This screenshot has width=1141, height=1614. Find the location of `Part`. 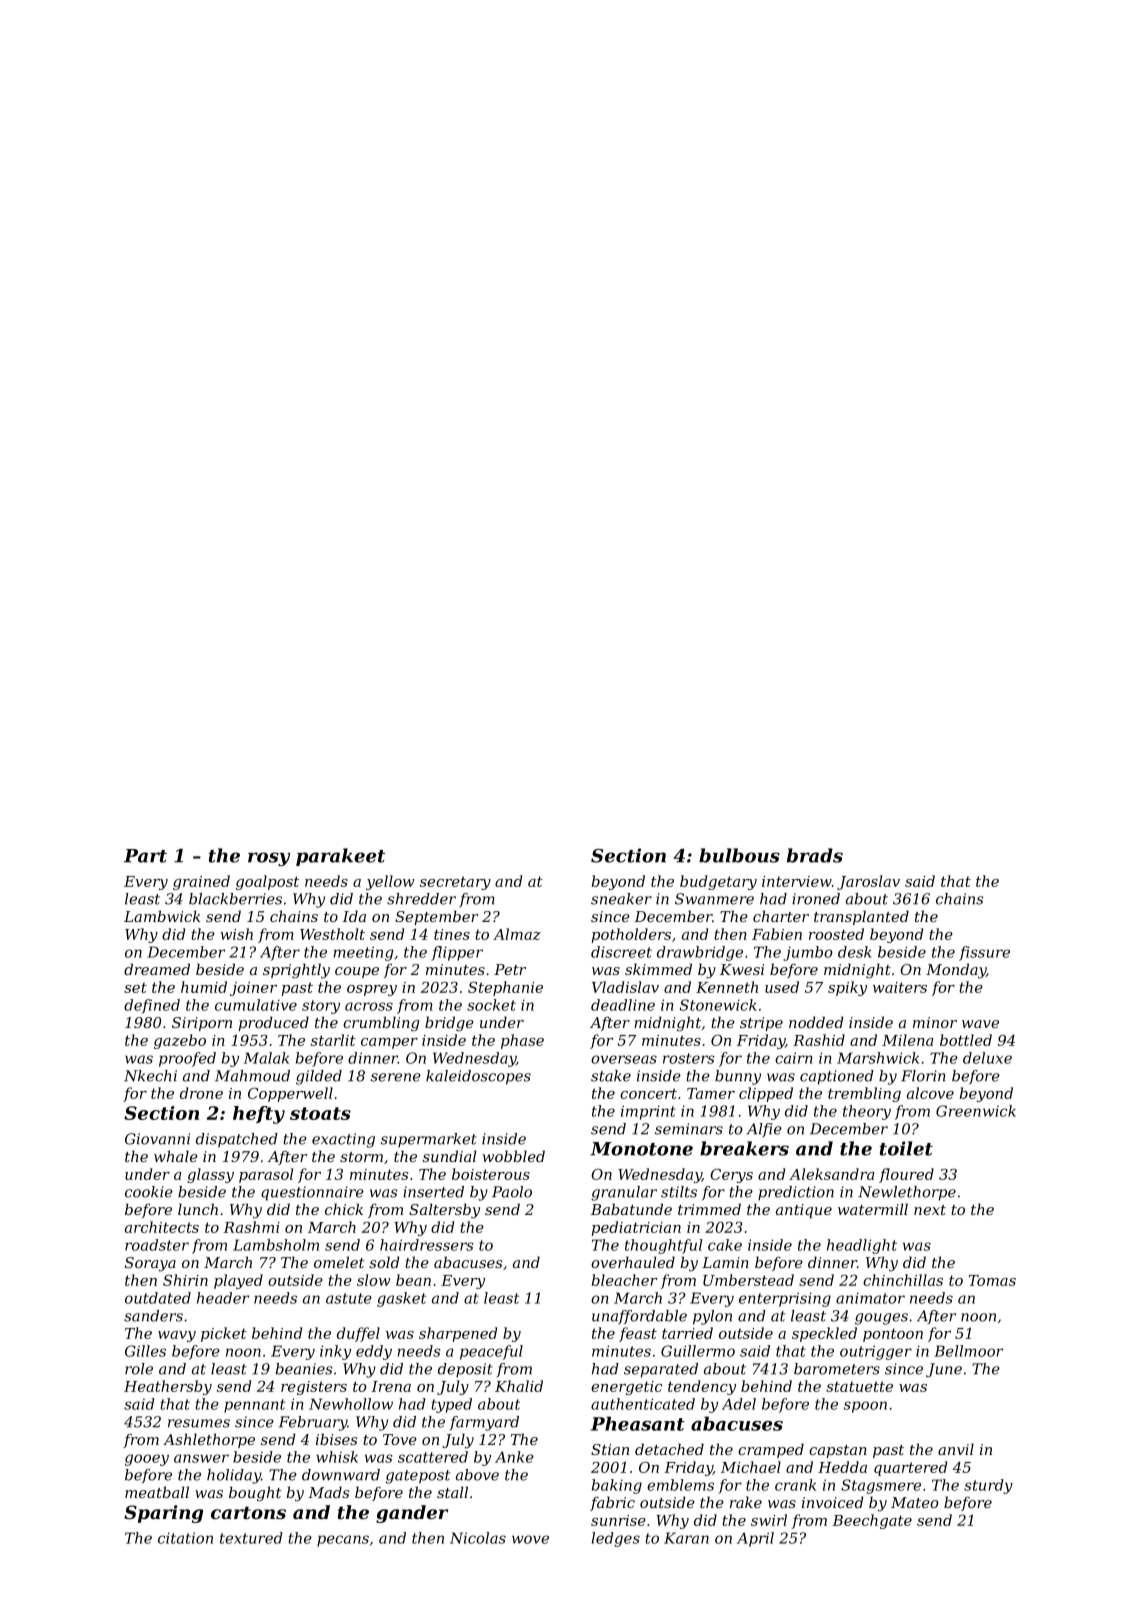

Part is located at coordinates (145, 856).
